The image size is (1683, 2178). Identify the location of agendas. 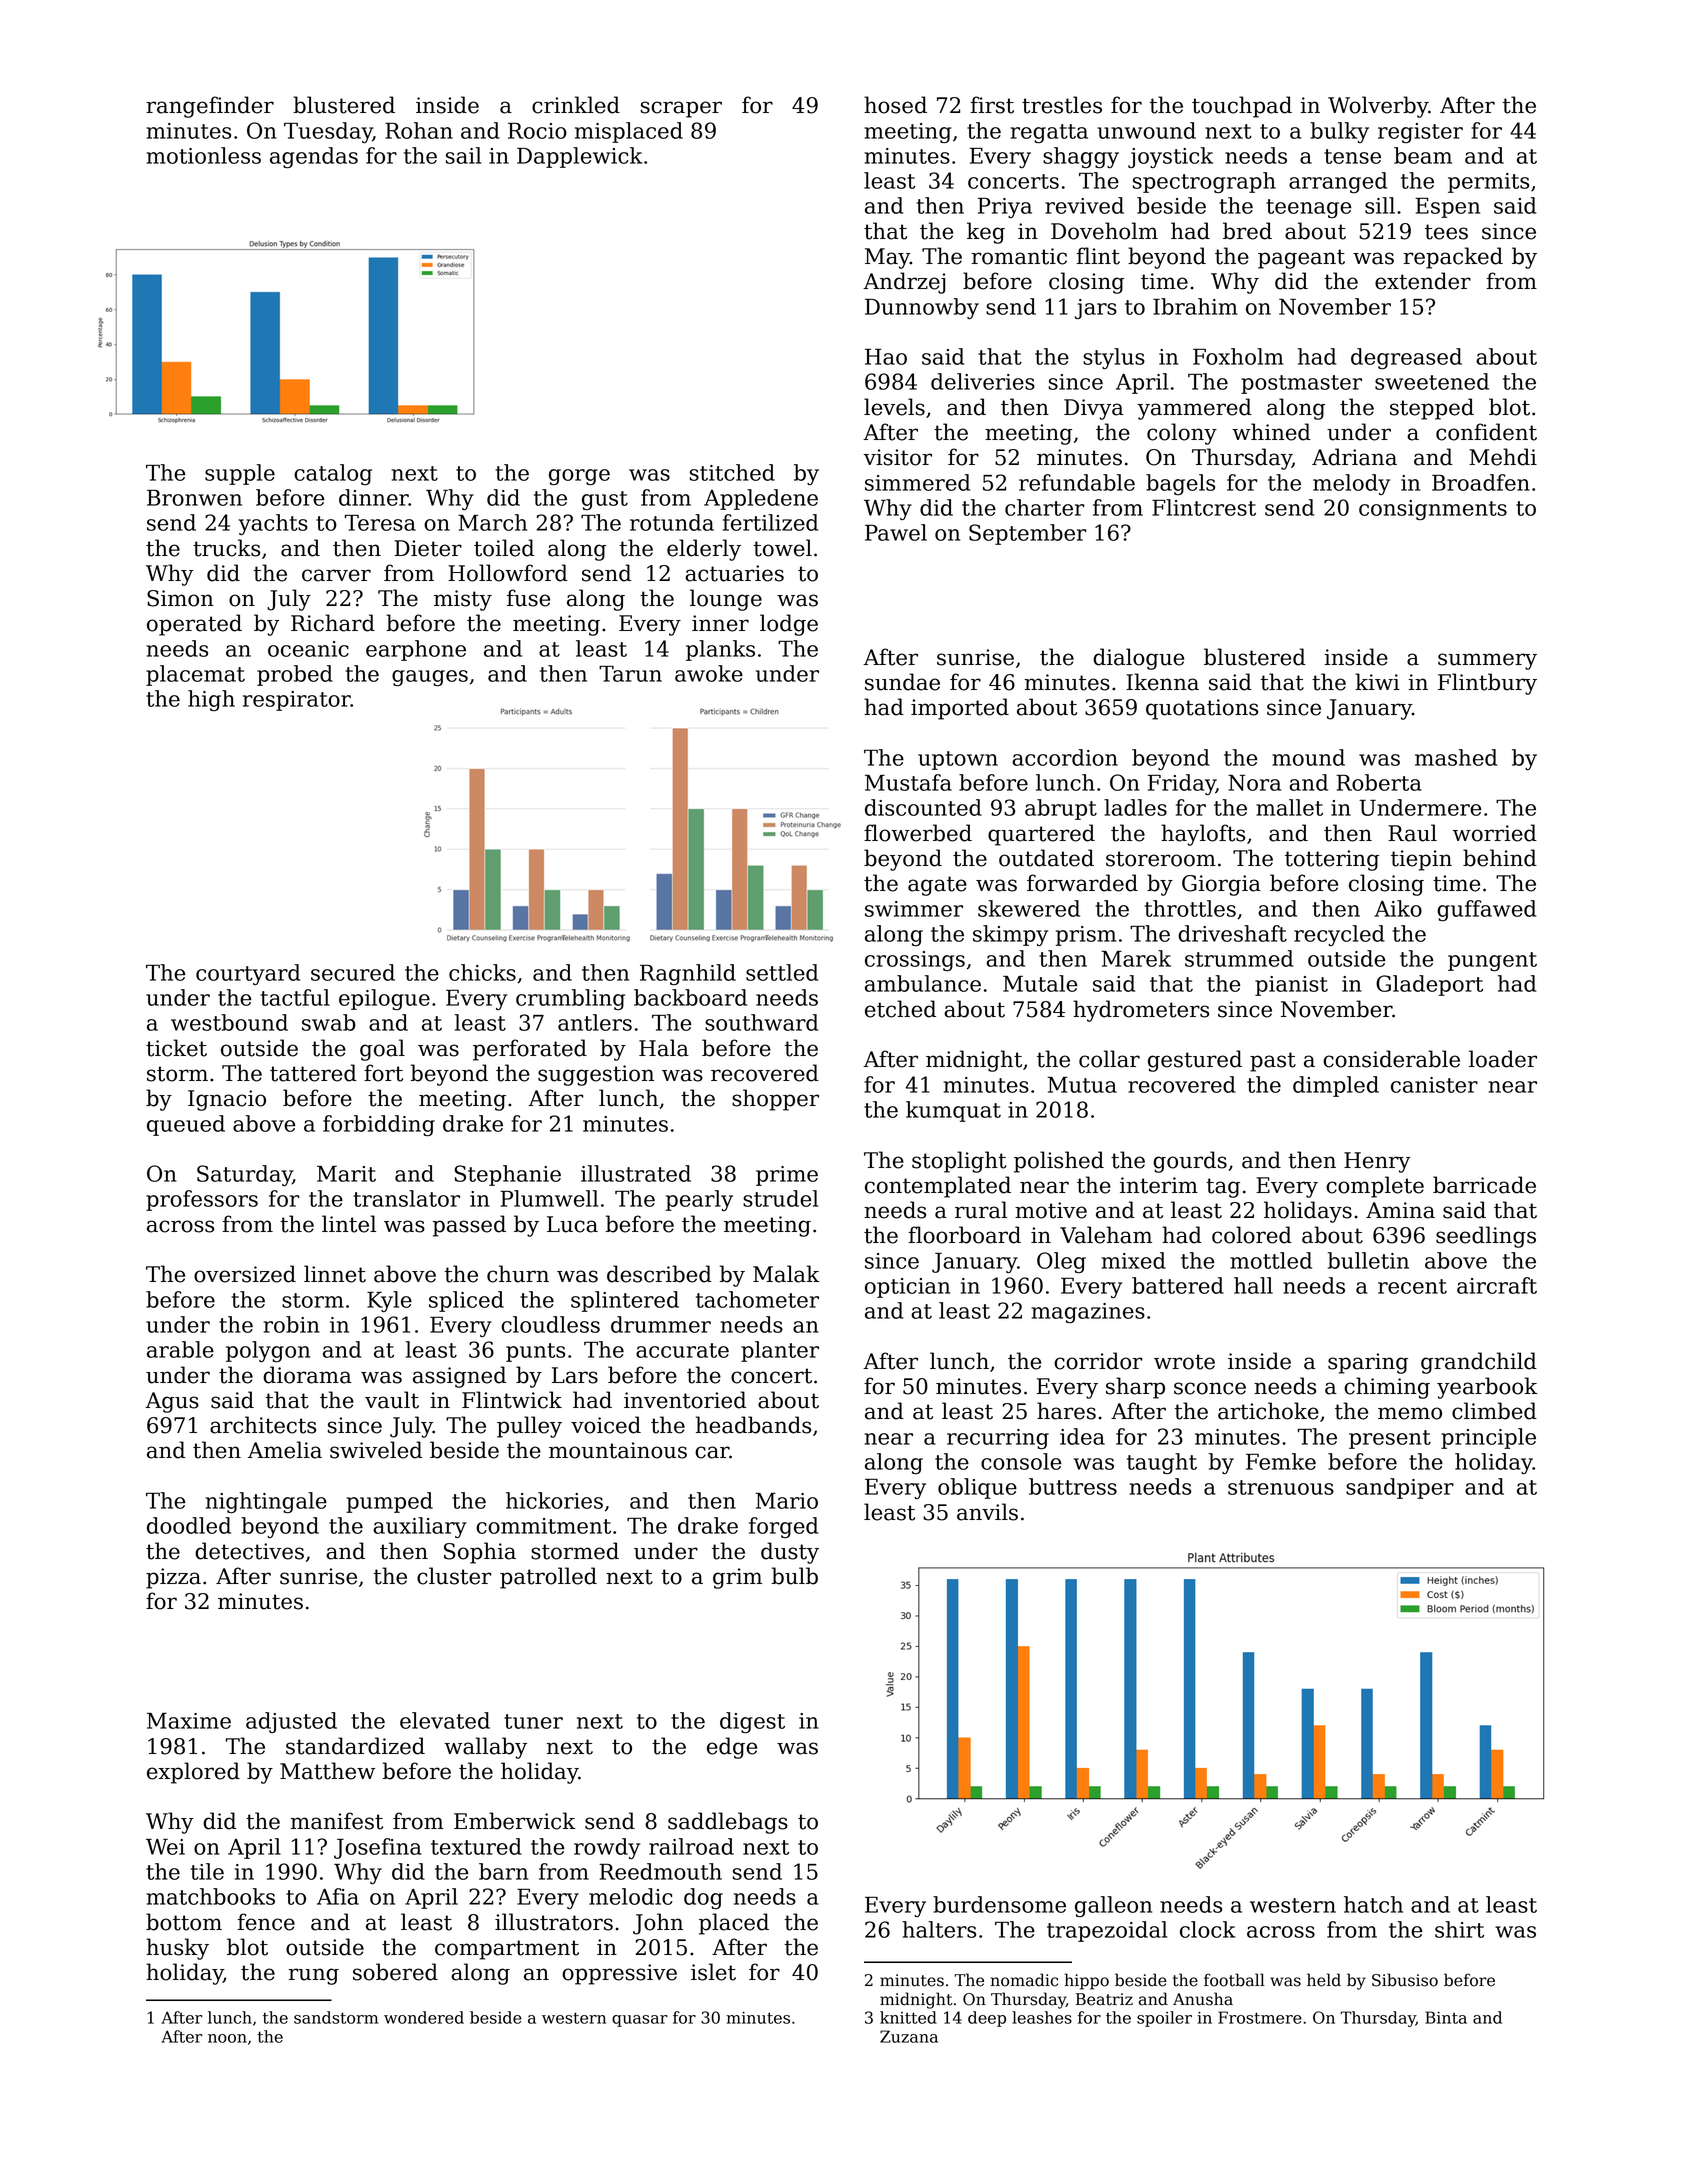
(314, 157).
